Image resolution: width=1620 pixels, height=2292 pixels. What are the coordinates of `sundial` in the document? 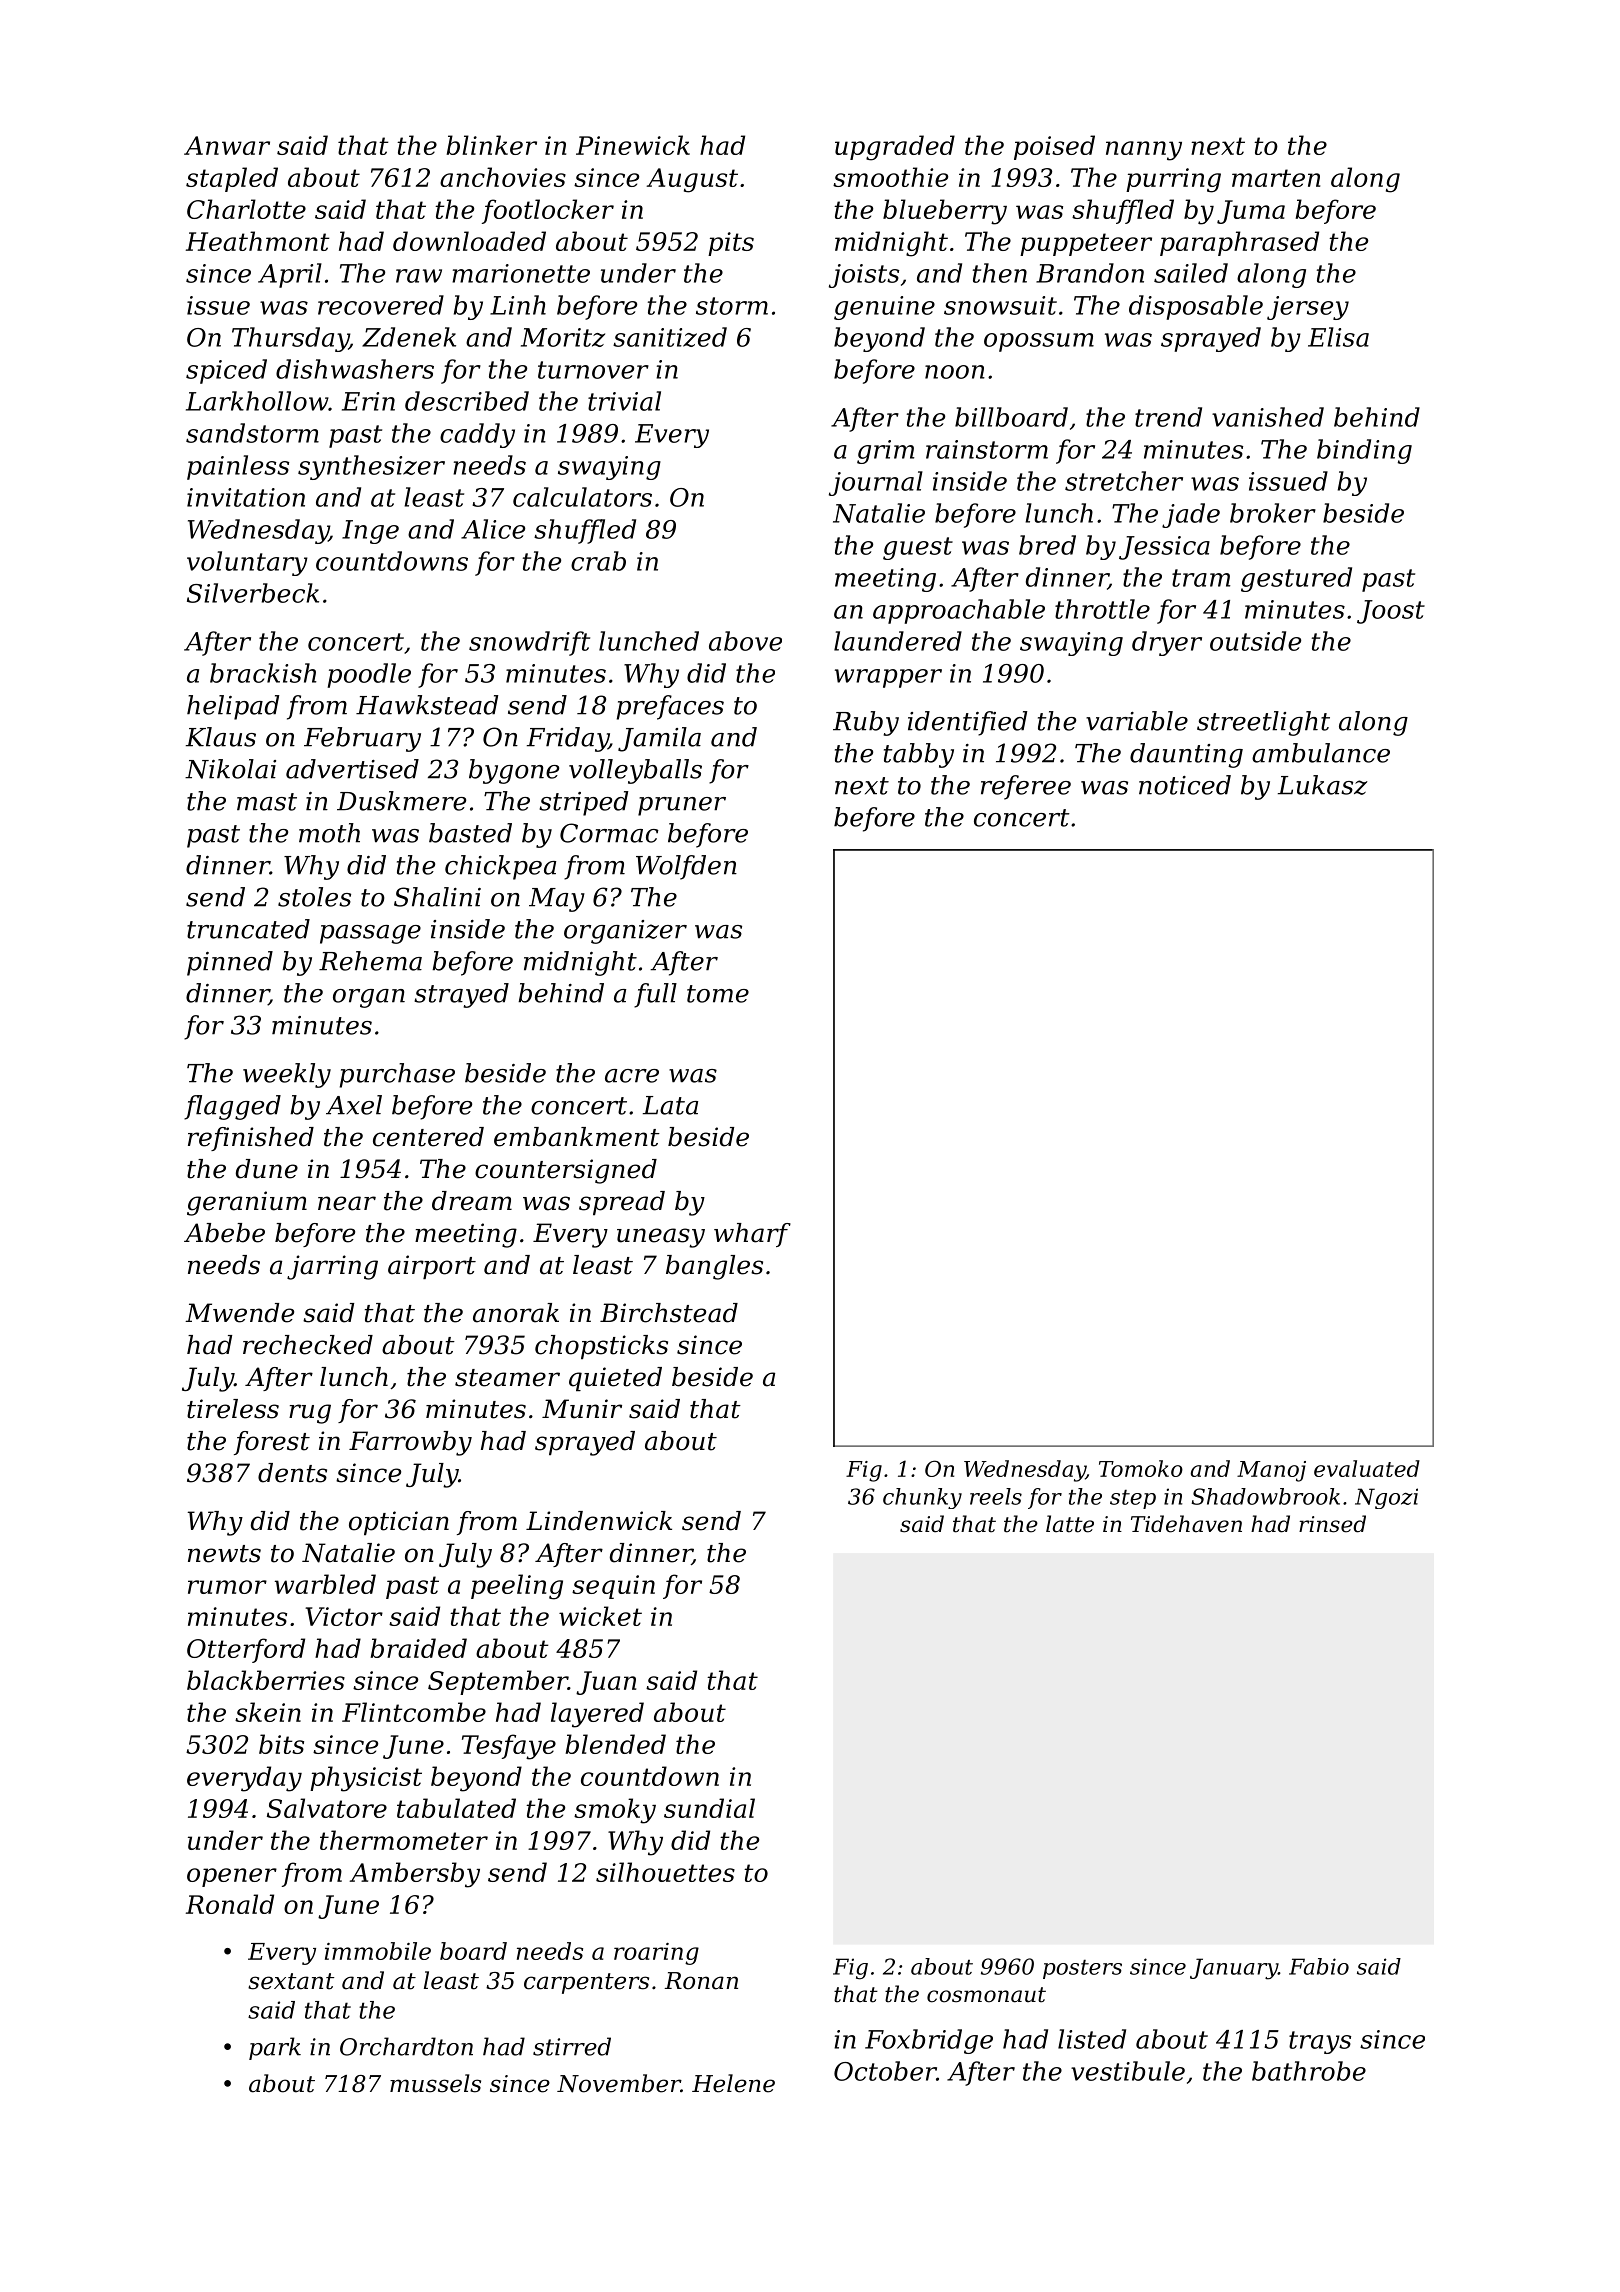 It's located at (709, 1808).
